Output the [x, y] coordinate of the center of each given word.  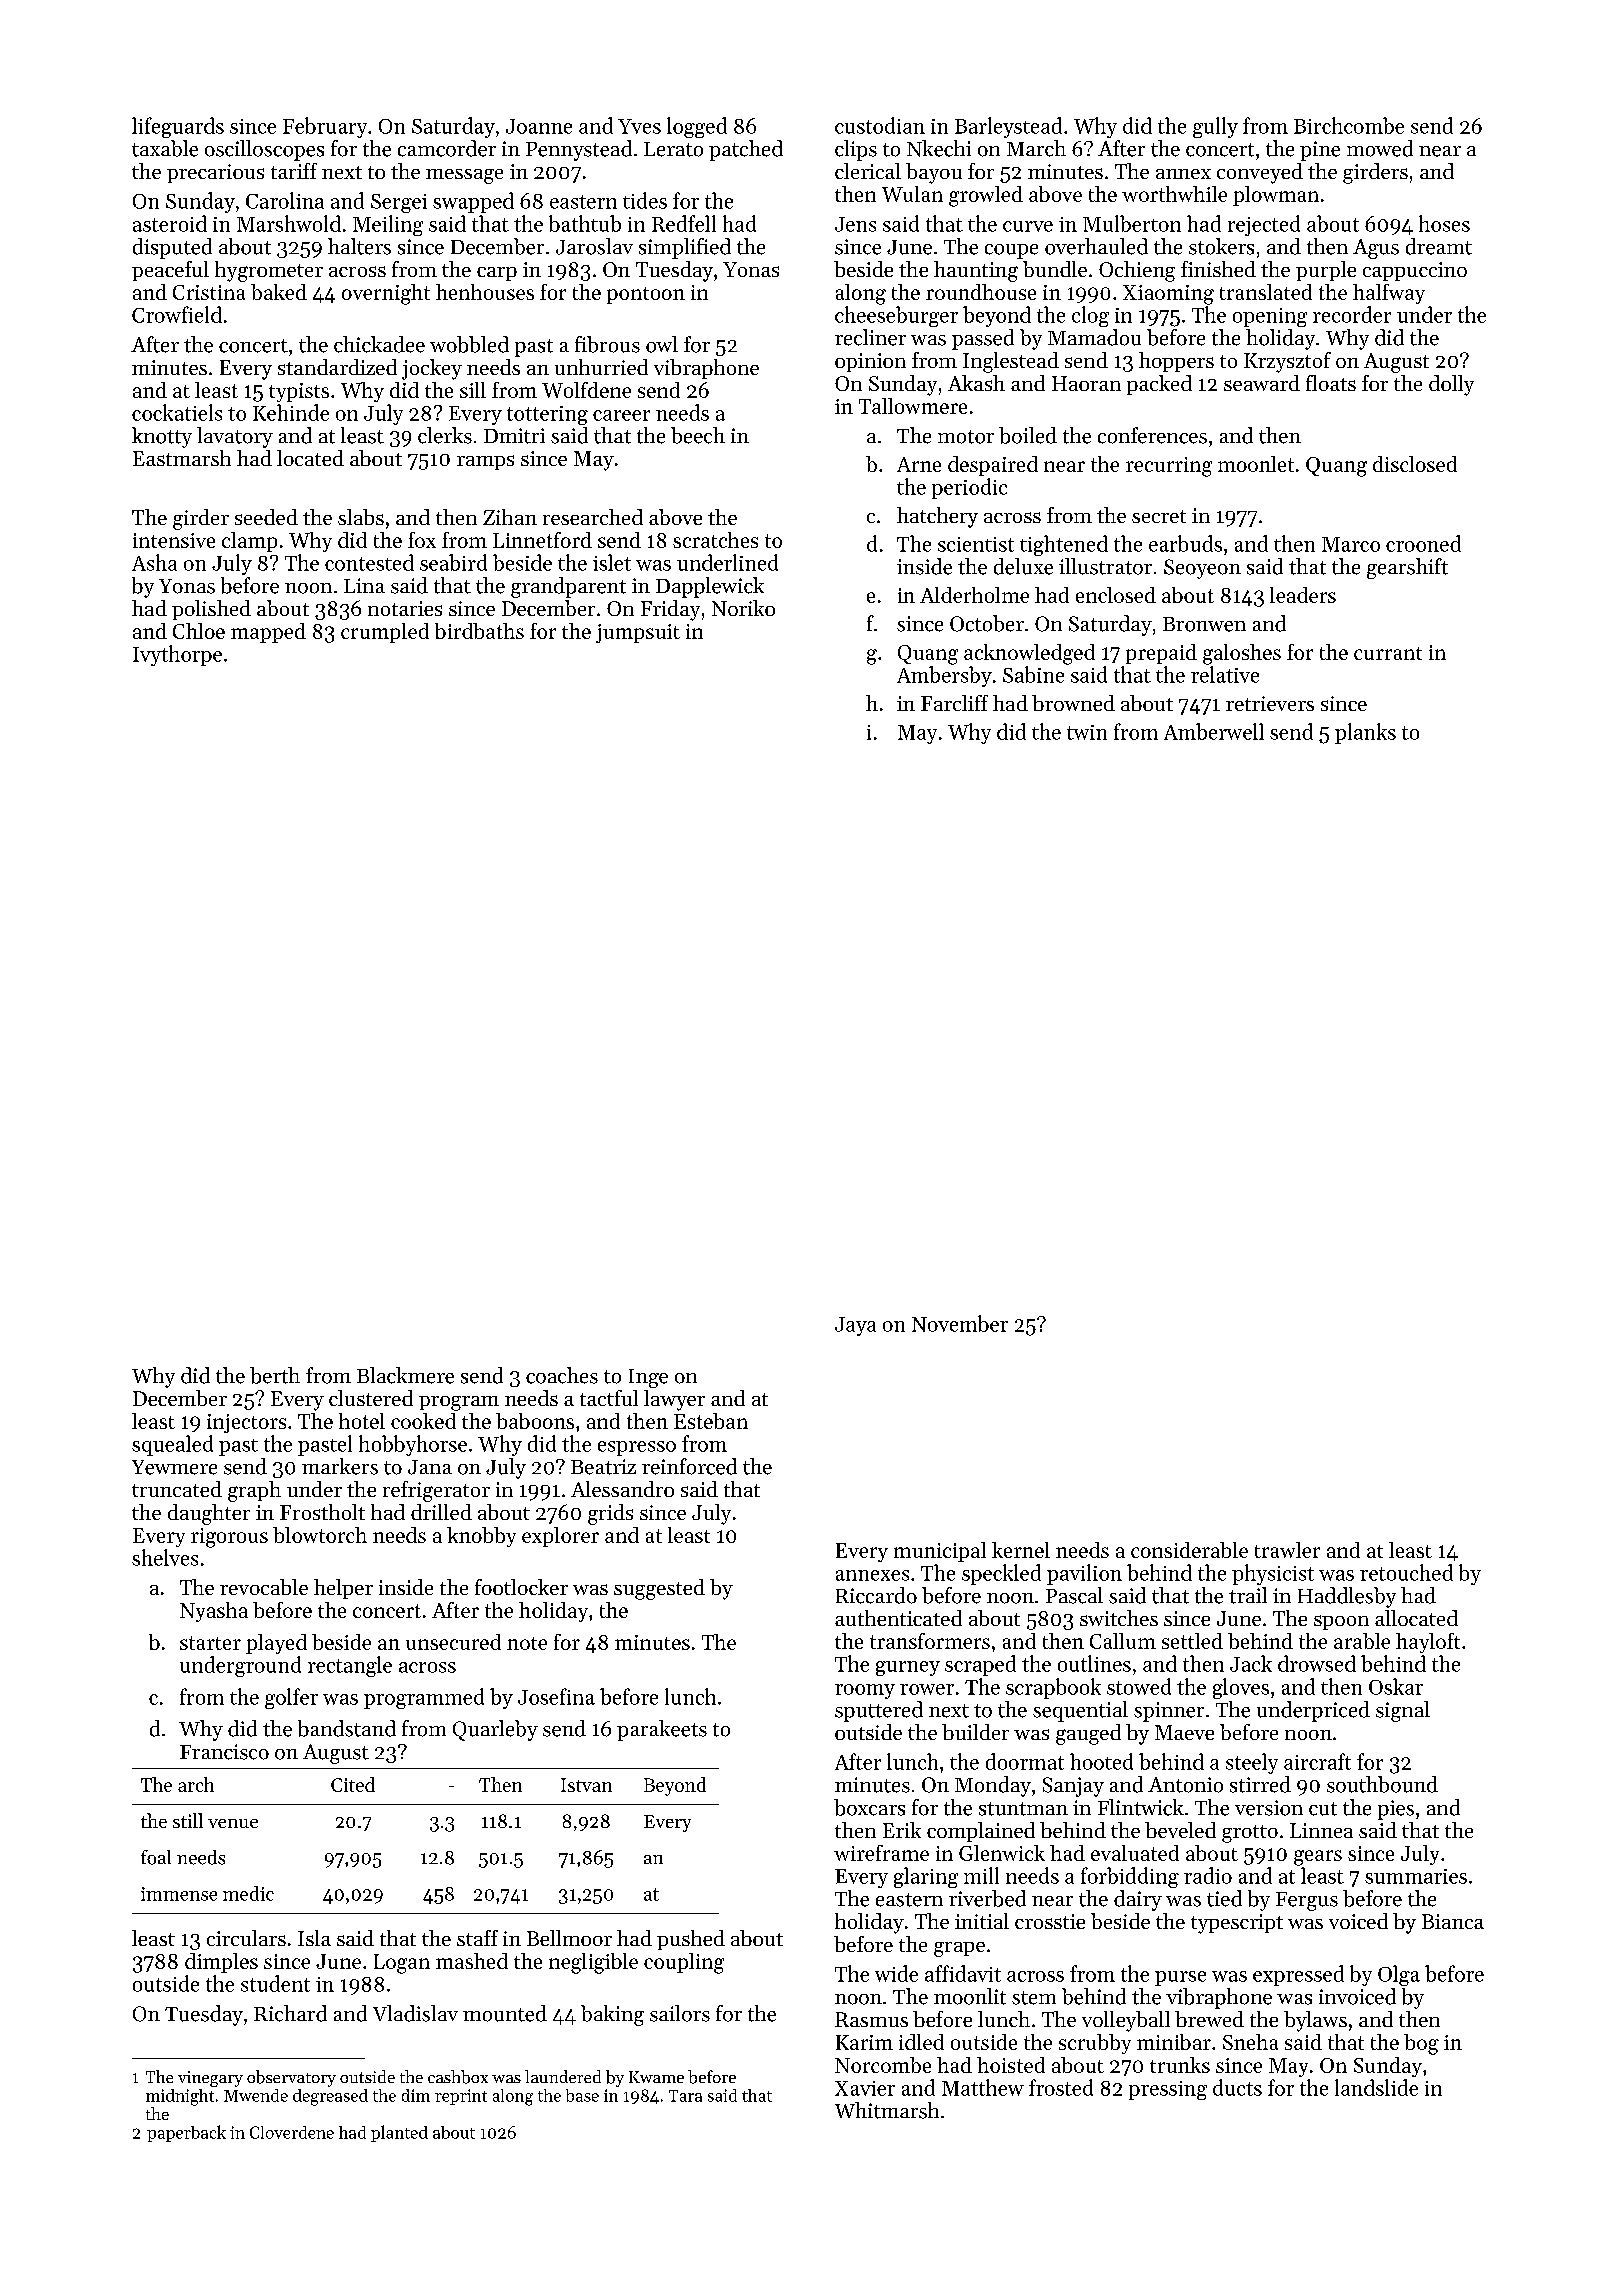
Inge [648, 1378]
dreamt [1439, 246]
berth [275, 1375]
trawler [1287, 1550]
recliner [870, 337]
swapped [473, 202]
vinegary [210, 2079]
